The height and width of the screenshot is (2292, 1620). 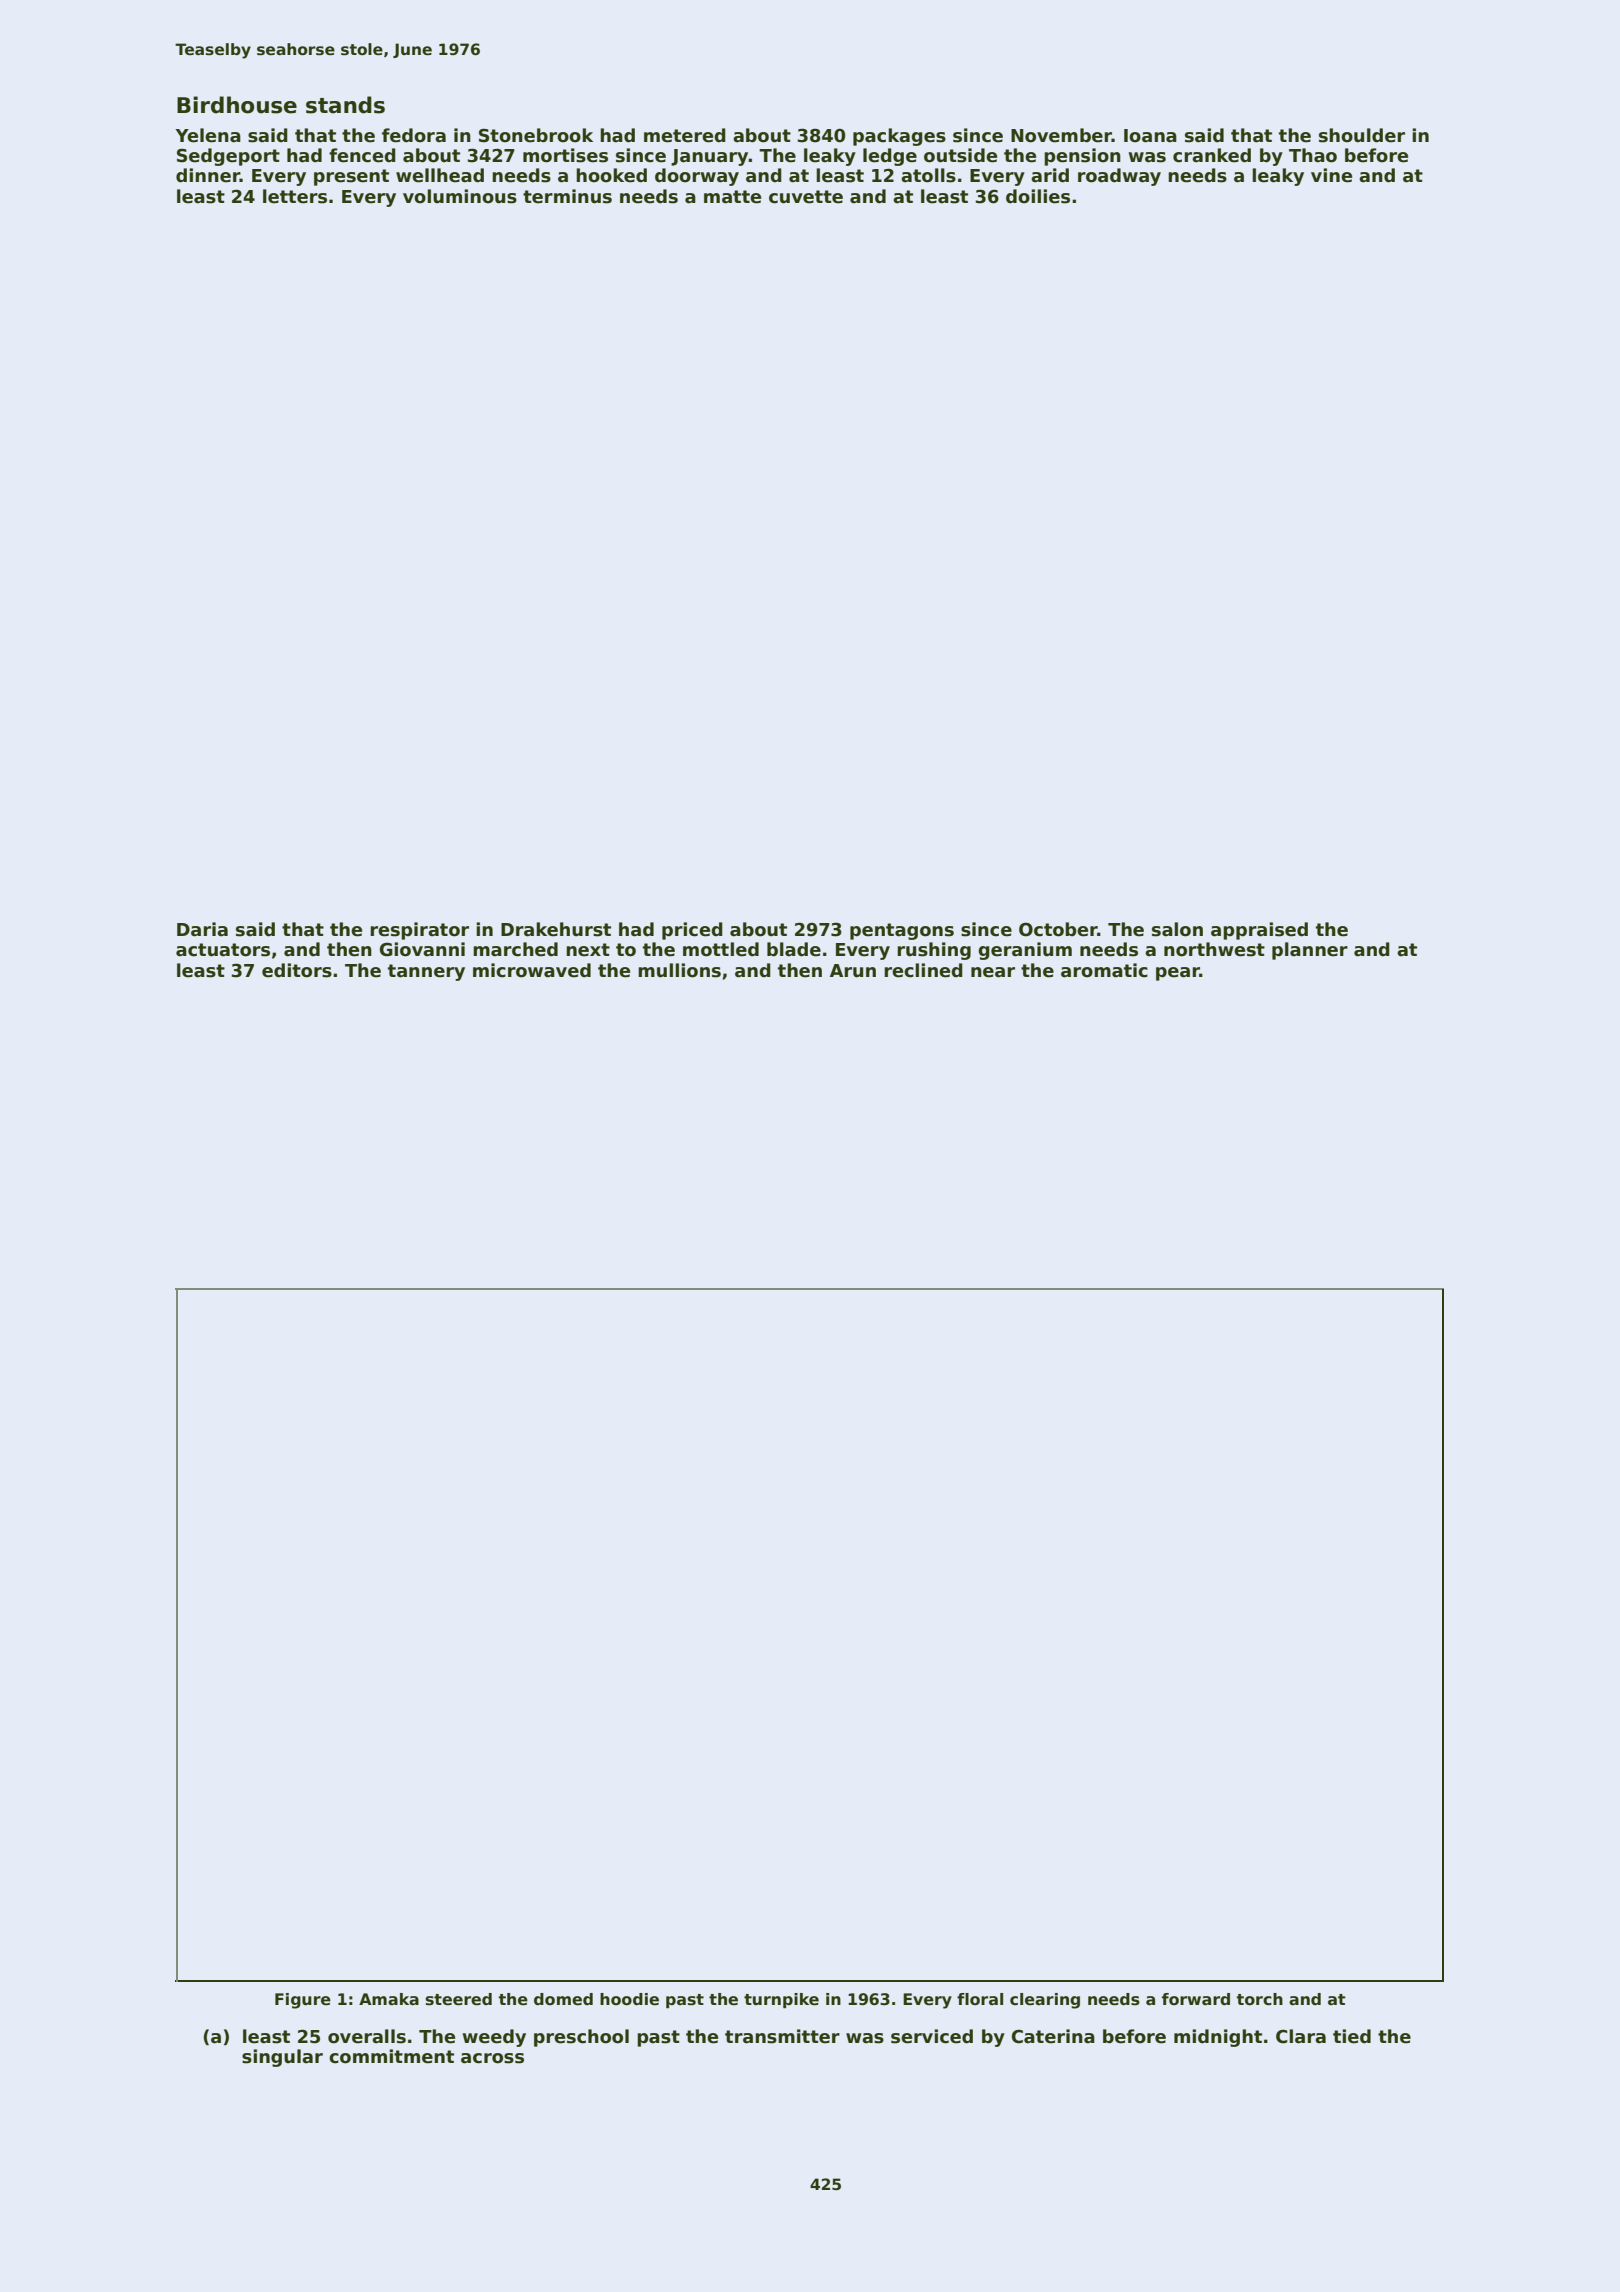 What do you see at coordinates (629, 1999) in the screenshot?
I see `hoodie` at bounding box center [629, 1999].
